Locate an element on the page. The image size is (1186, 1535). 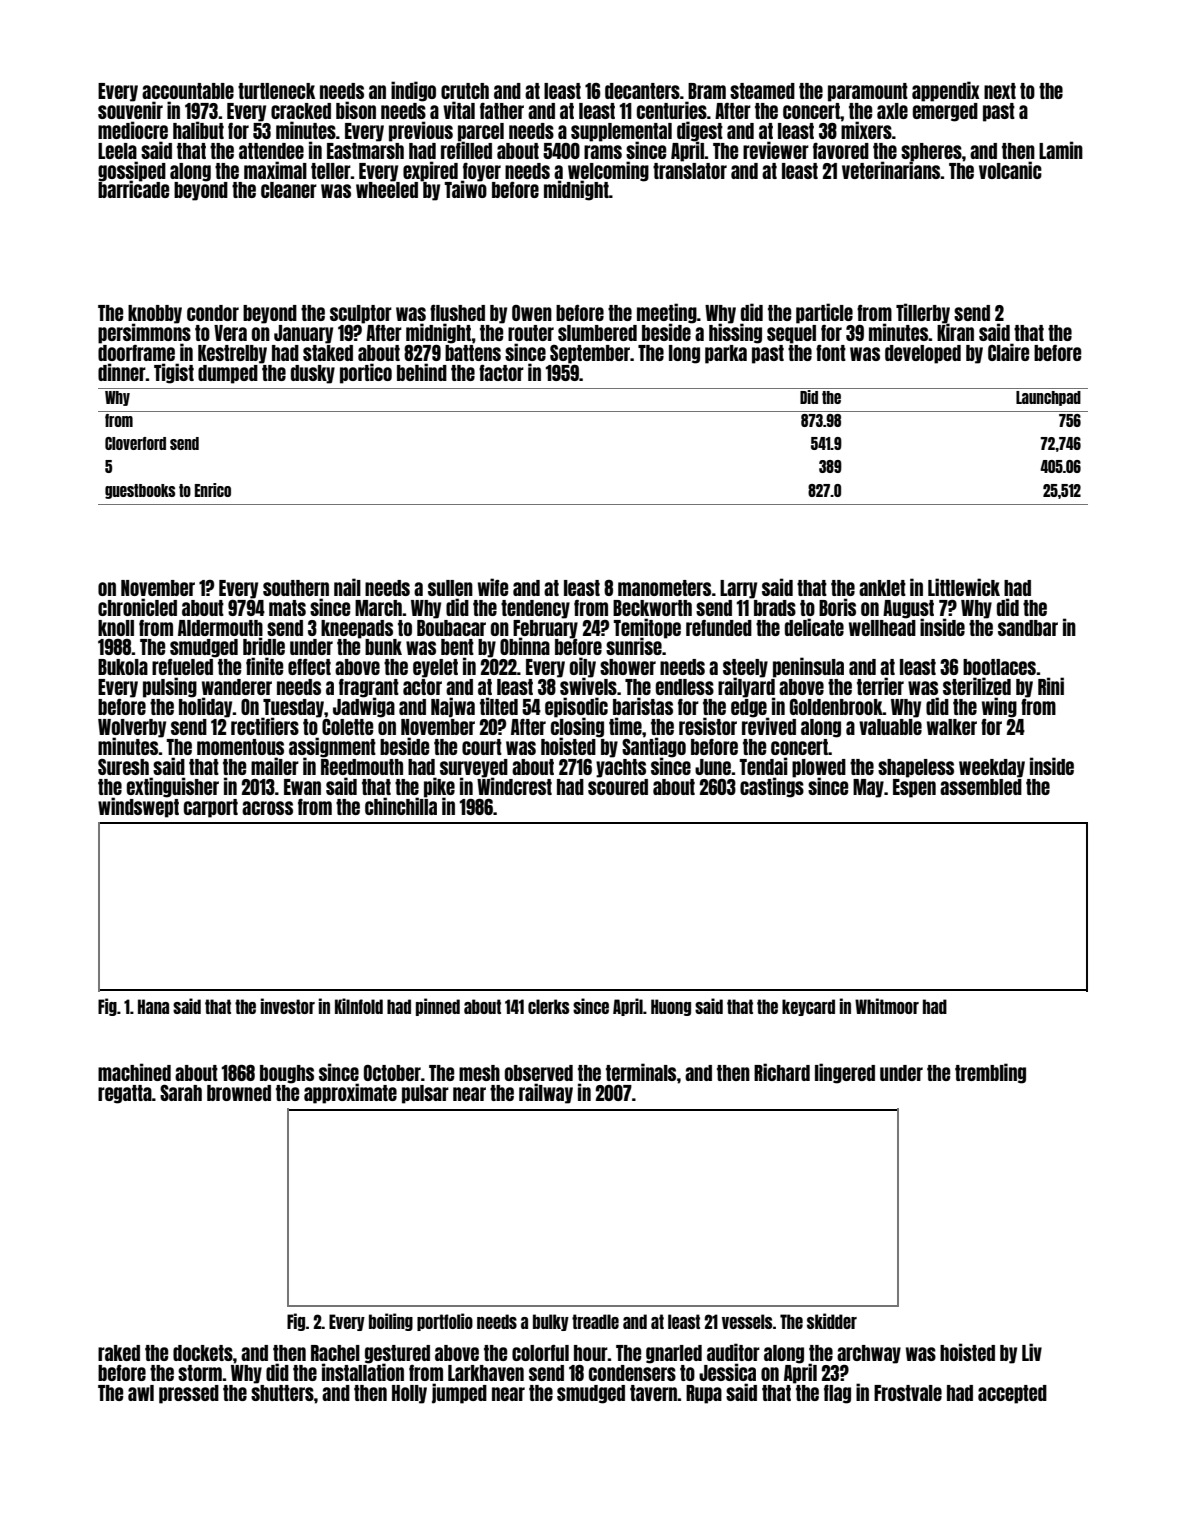
wife is located at coordinates (493, 587).
